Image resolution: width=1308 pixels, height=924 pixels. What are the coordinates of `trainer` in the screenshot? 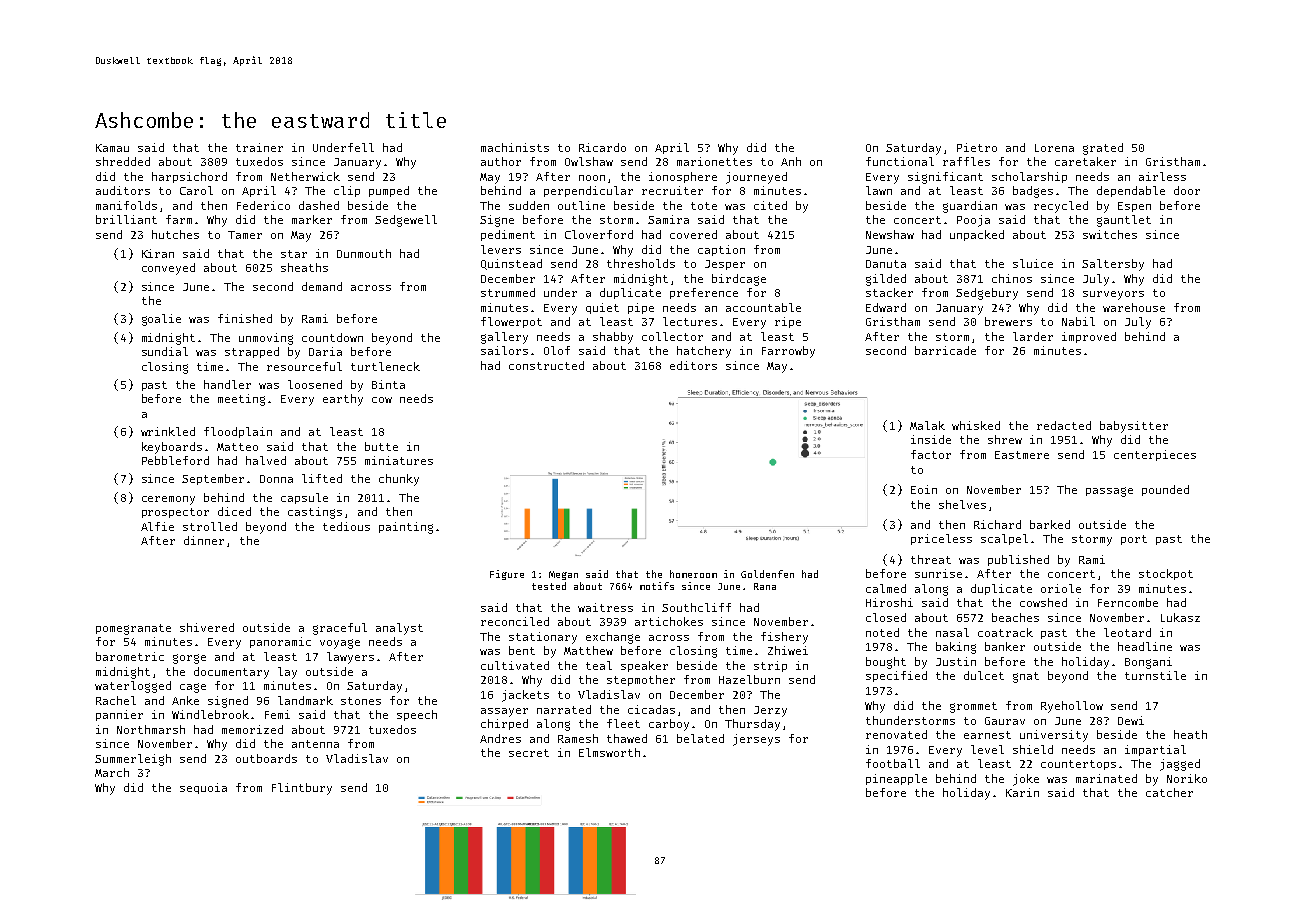 It's located at (259, 147).
